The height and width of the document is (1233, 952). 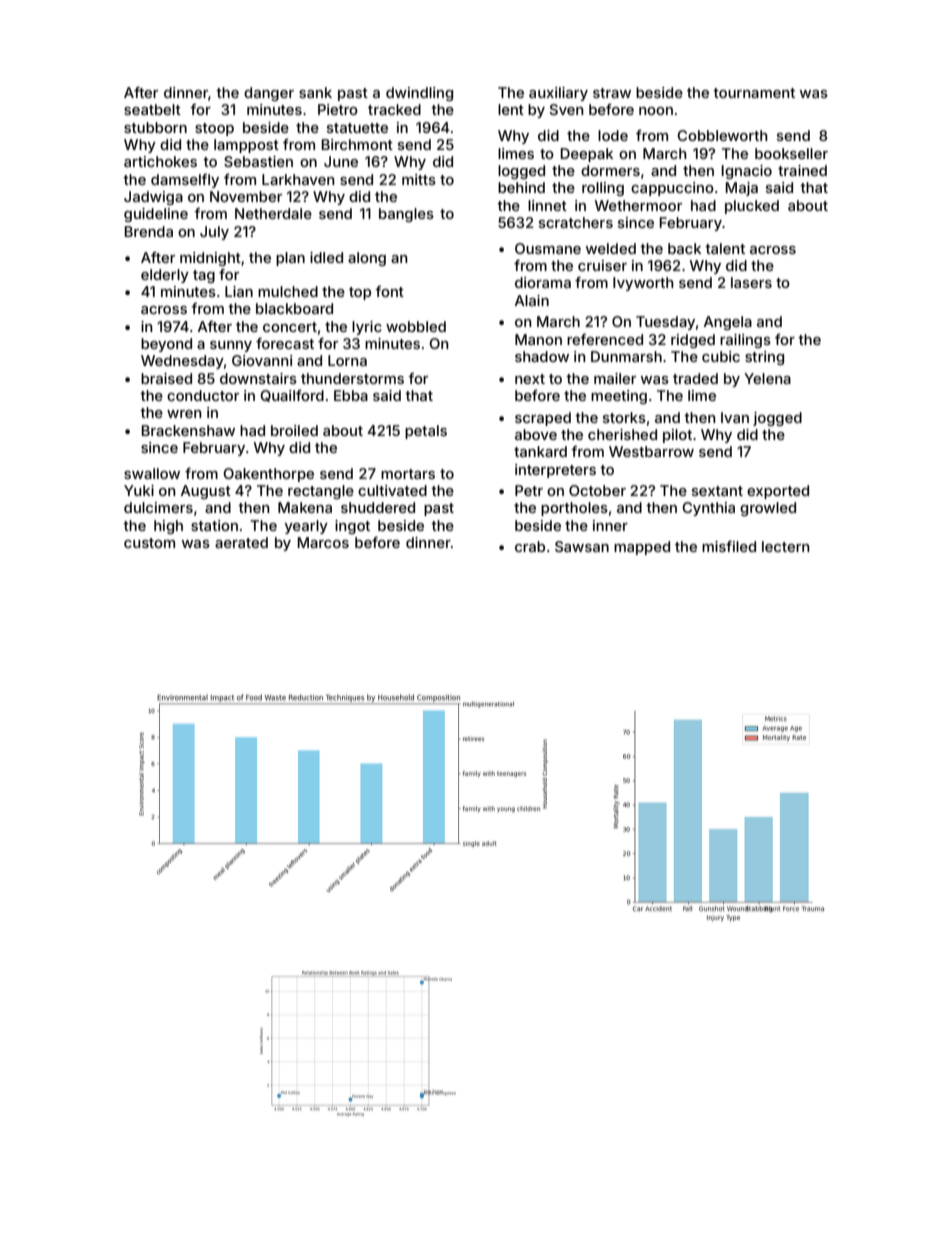 What do you see at coordinates (543, 282) in the document?
I see `diorama` at bounding box center [543, 282].
